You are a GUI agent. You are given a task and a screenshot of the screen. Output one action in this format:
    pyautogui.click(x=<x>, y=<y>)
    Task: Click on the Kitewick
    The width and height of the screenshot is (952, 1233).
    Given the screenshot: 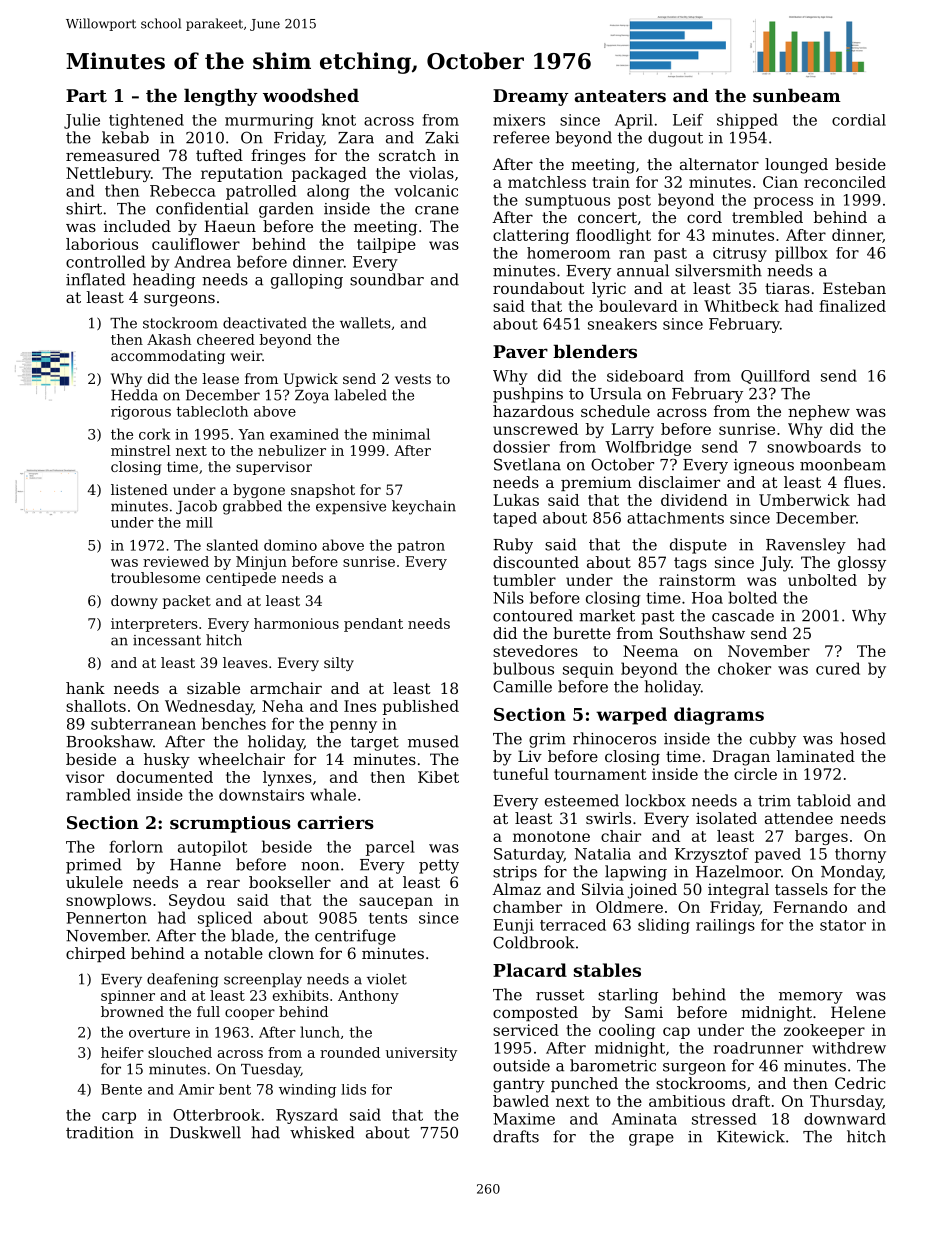 What is the action you would take?
    pyautogui.click(x=751, y=1136)
